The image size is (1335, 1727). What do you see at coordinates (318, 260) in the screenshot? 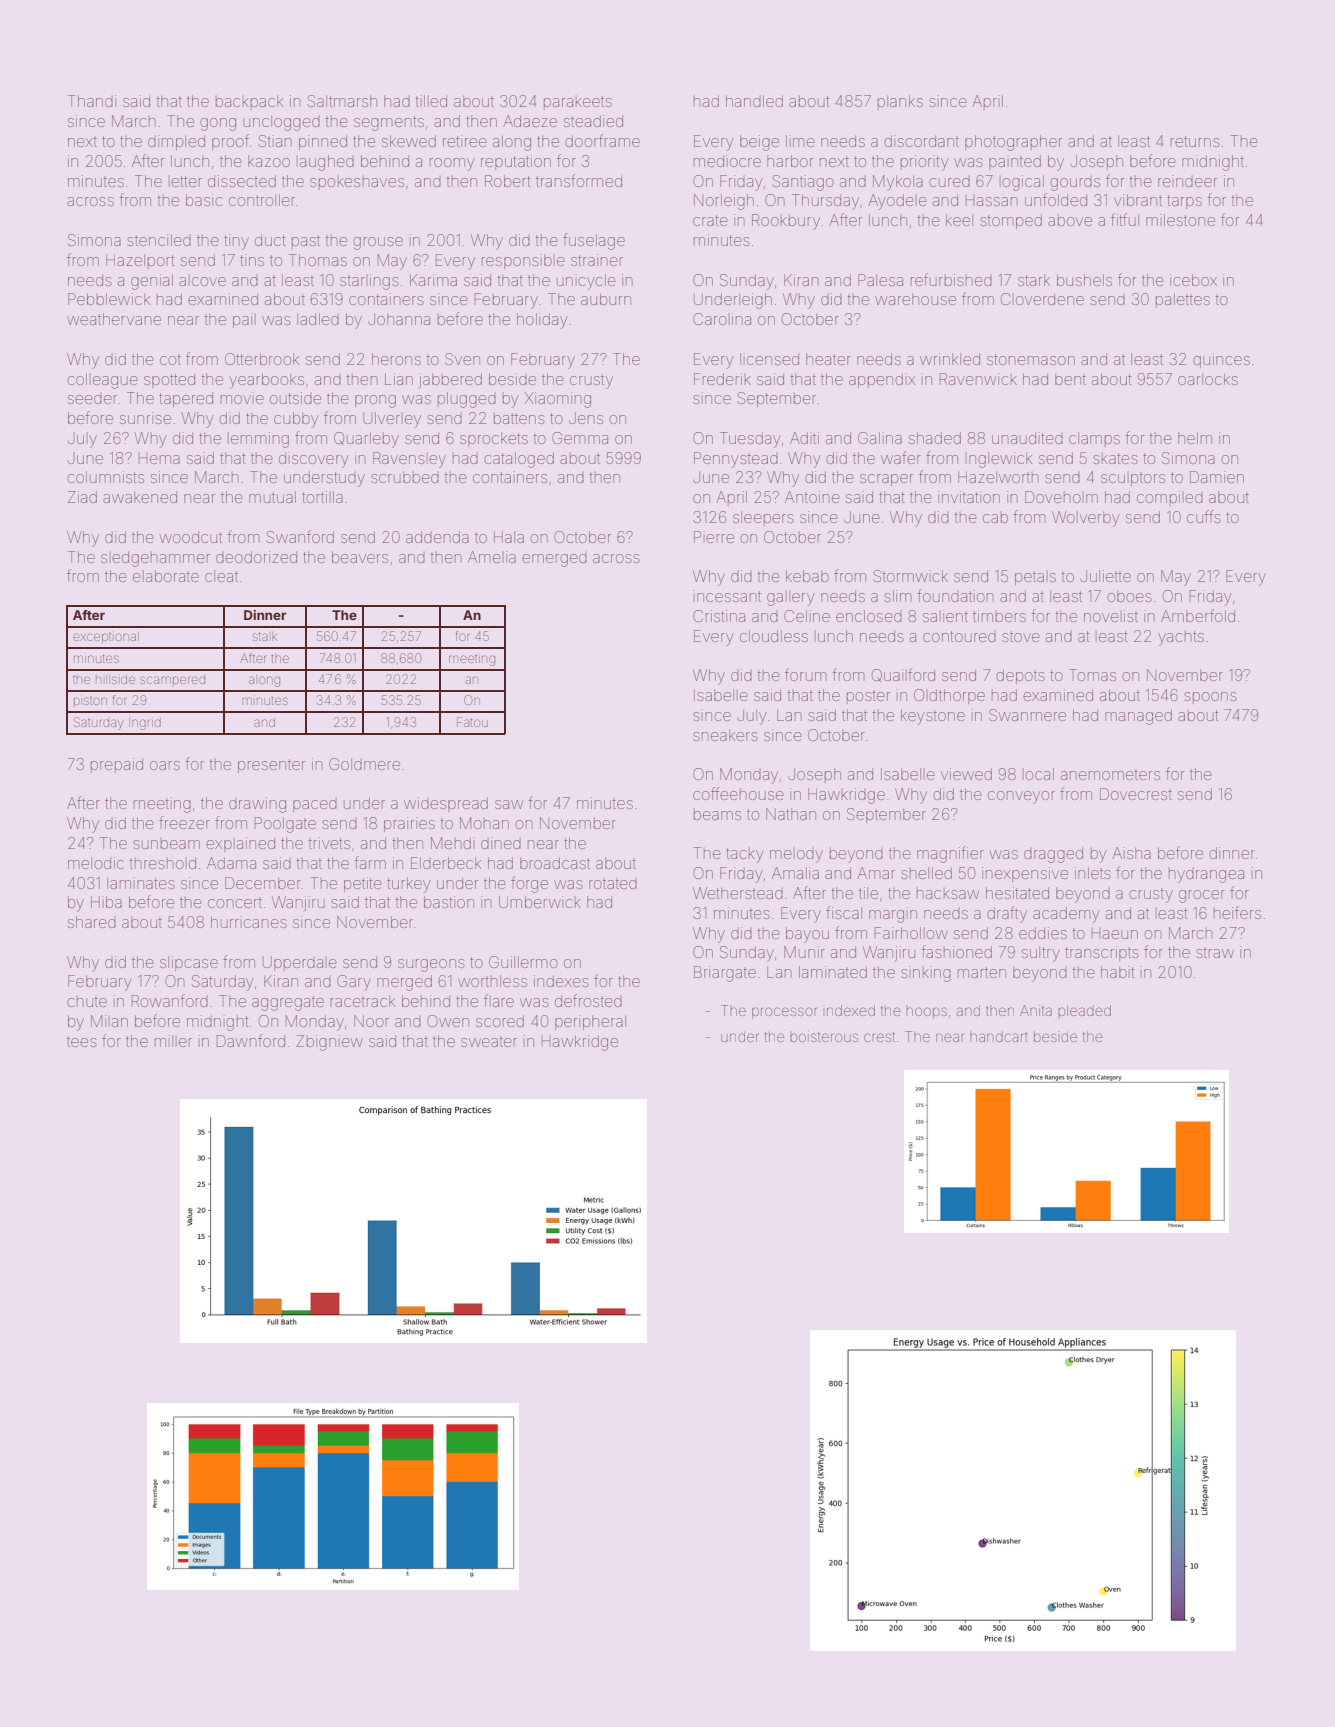
I see `Thomas` at bounding box center [318, 260].
